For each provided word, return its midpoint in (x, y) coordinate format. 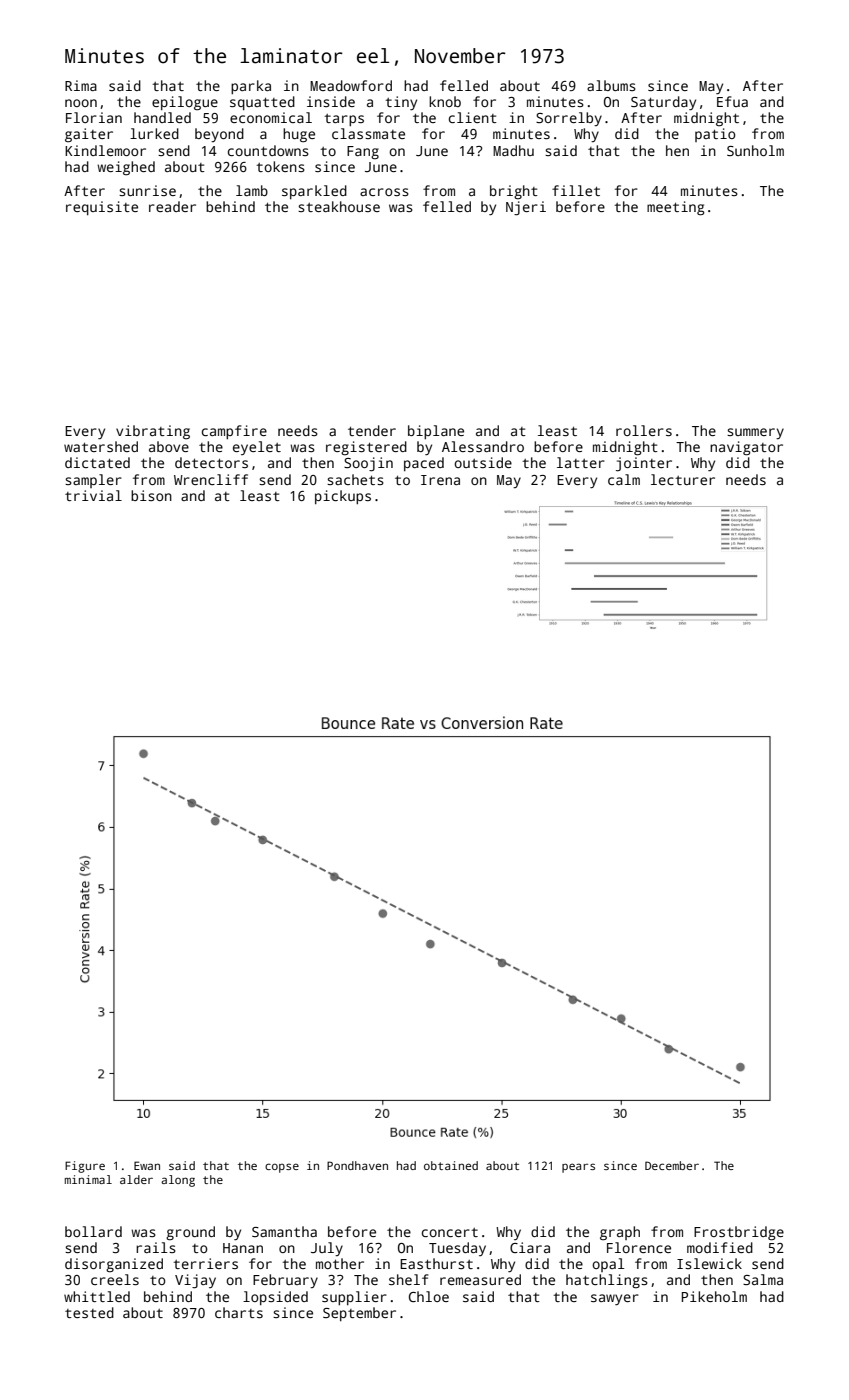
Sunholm (755, 150)
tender (372, 430)
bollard (93, 1231)
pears (578, 1168)
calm (624, 479)
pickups (343, 497)
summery (755, 433)
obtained (451, 1165)
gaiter (89, 135)
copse (282, 1168)
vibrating (153, 432)
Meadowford (351, 85)
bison (151, 495)
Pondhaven (357, 1165)
